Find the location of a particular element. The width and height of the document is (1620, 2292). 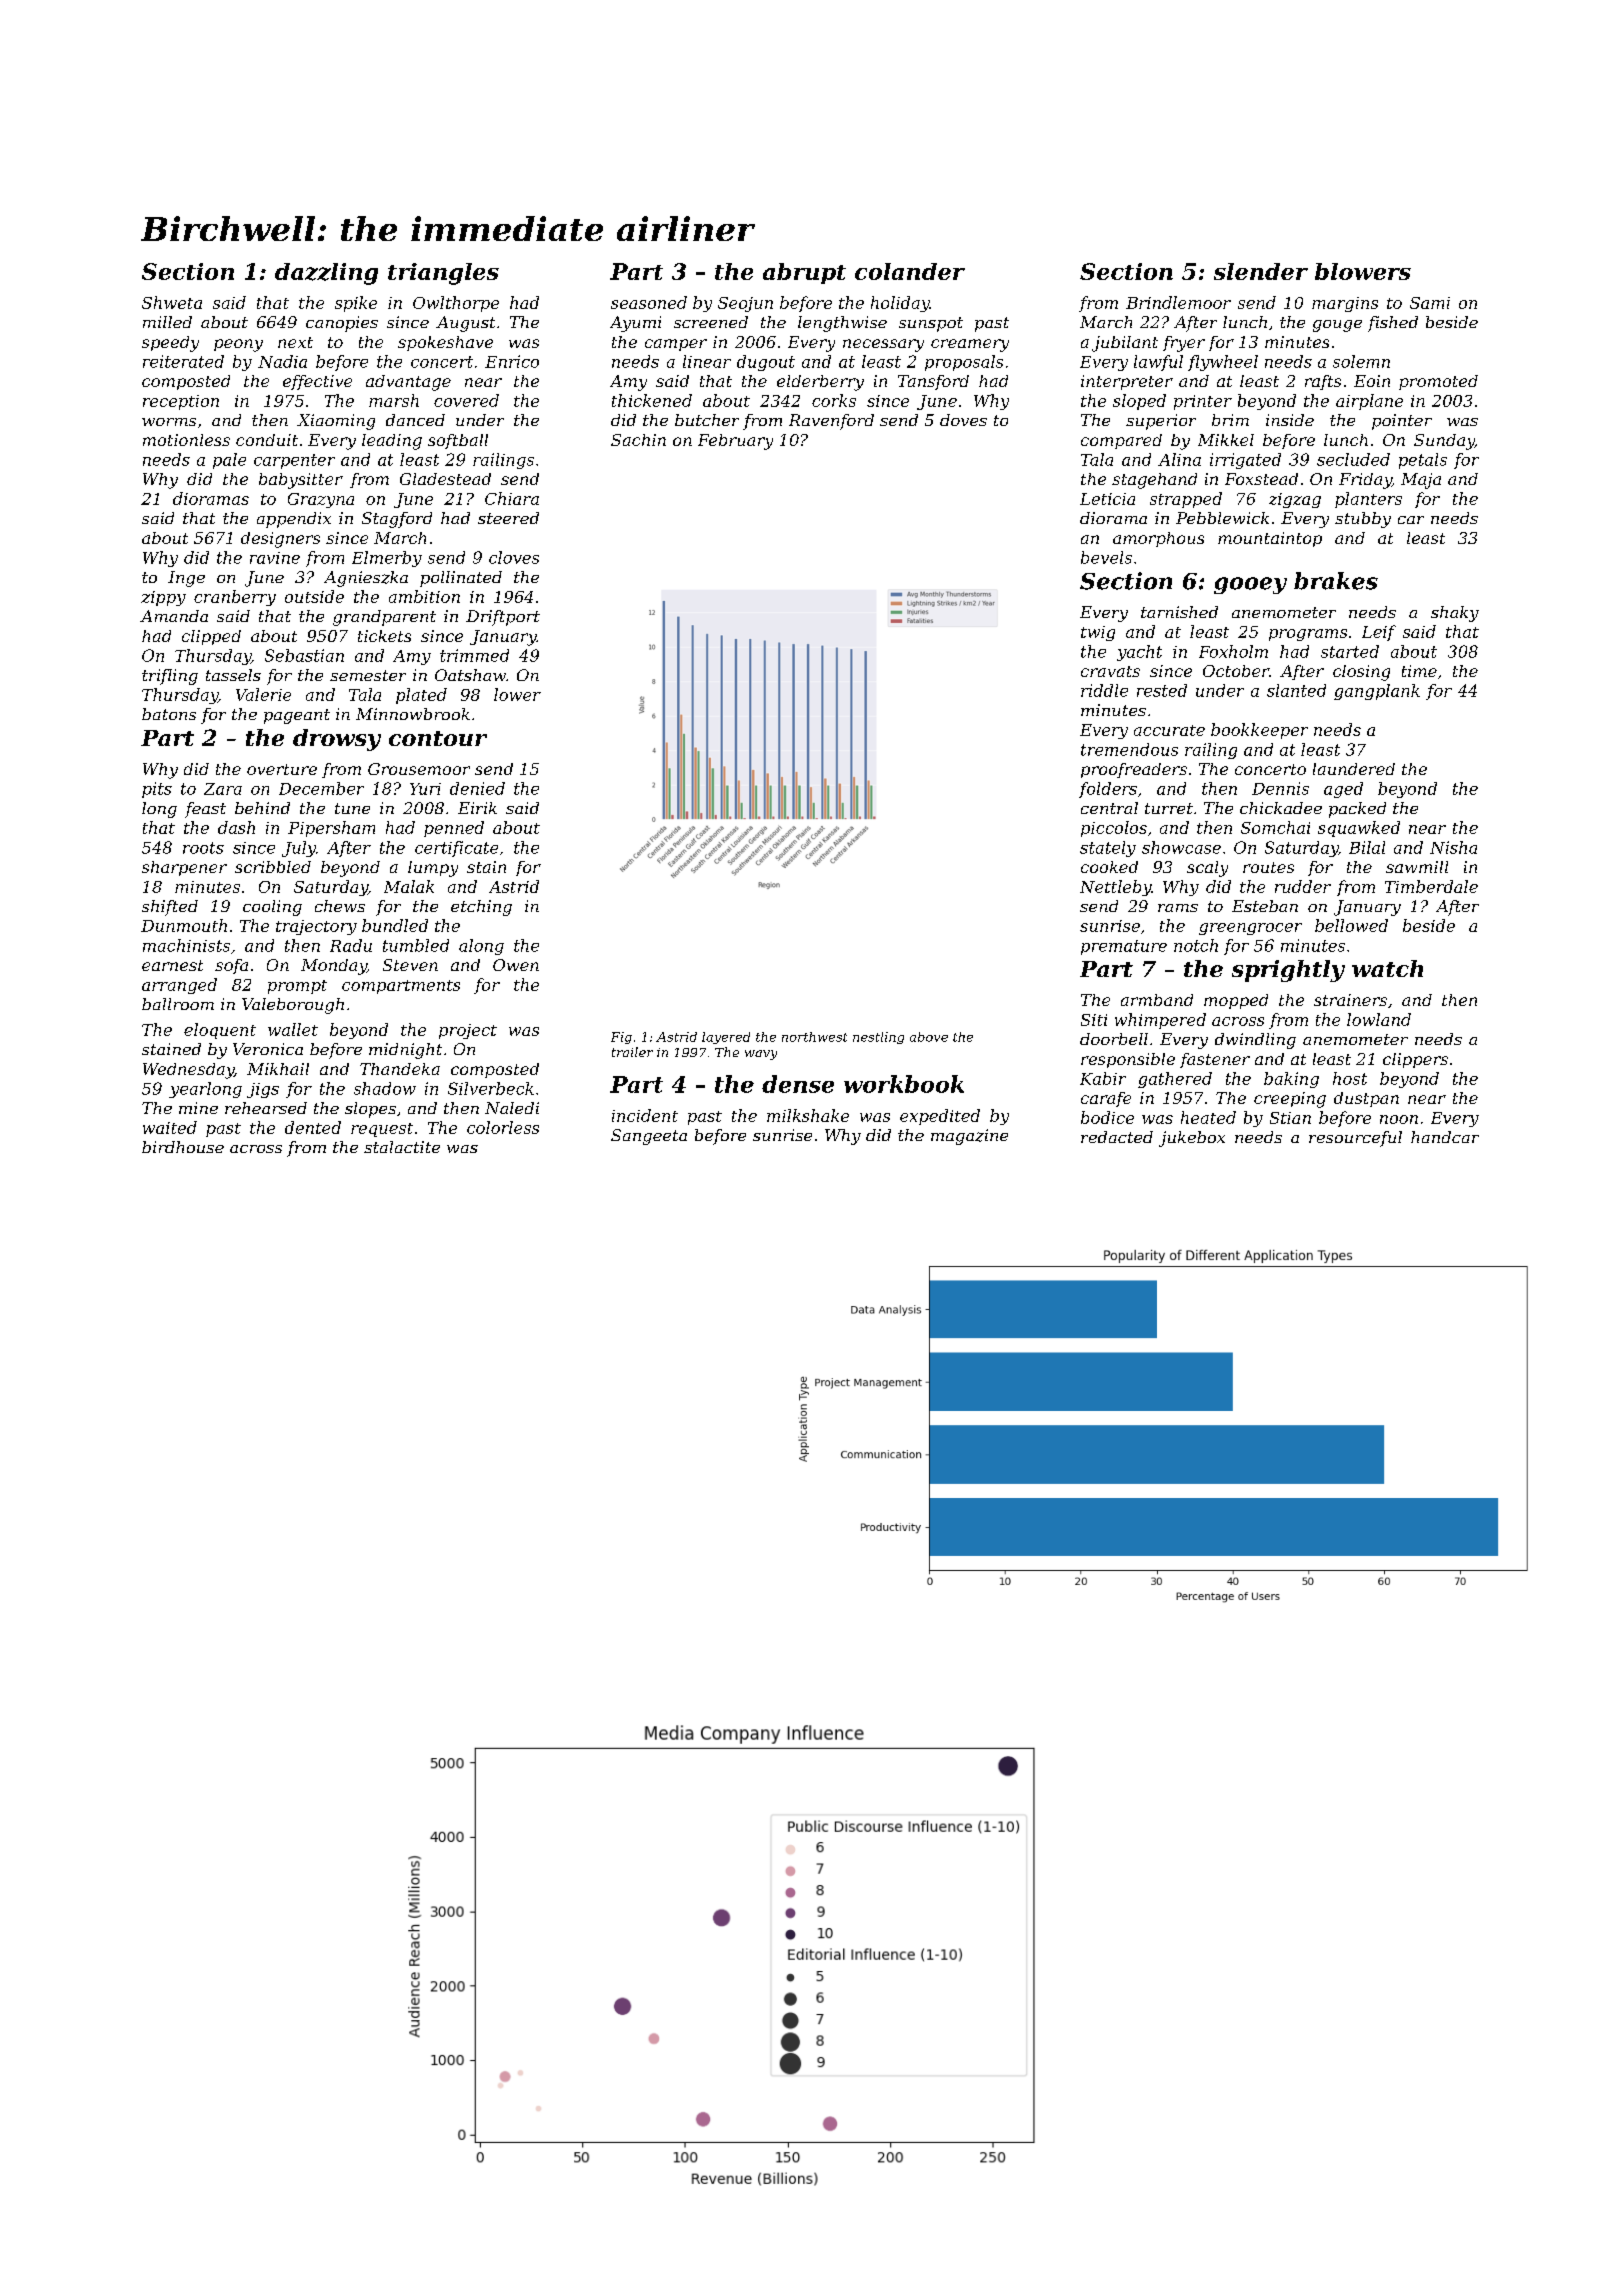

abrupt is located at coordinates (804, 273).
